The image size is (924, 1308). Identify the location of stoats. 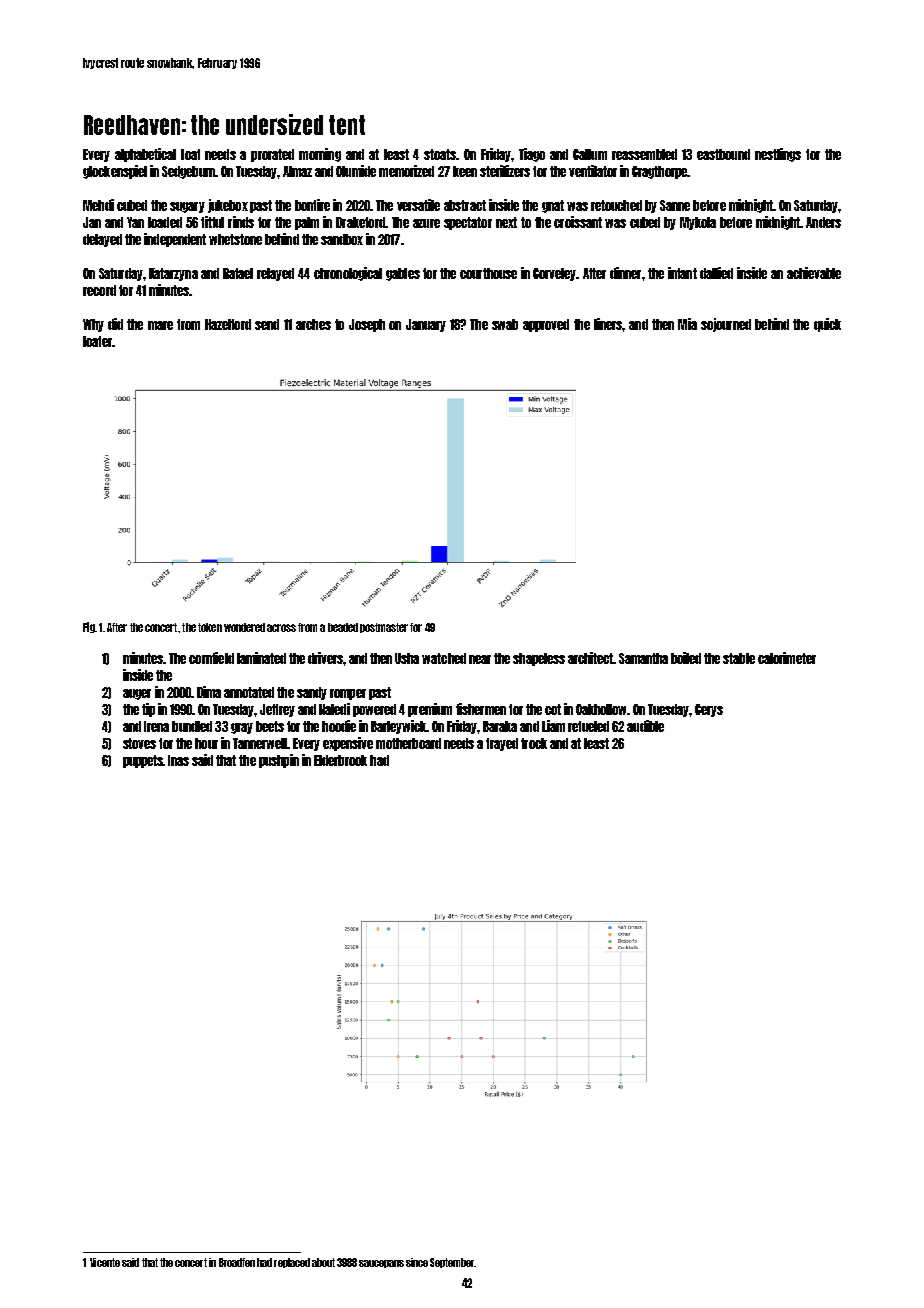
(440, 154).
